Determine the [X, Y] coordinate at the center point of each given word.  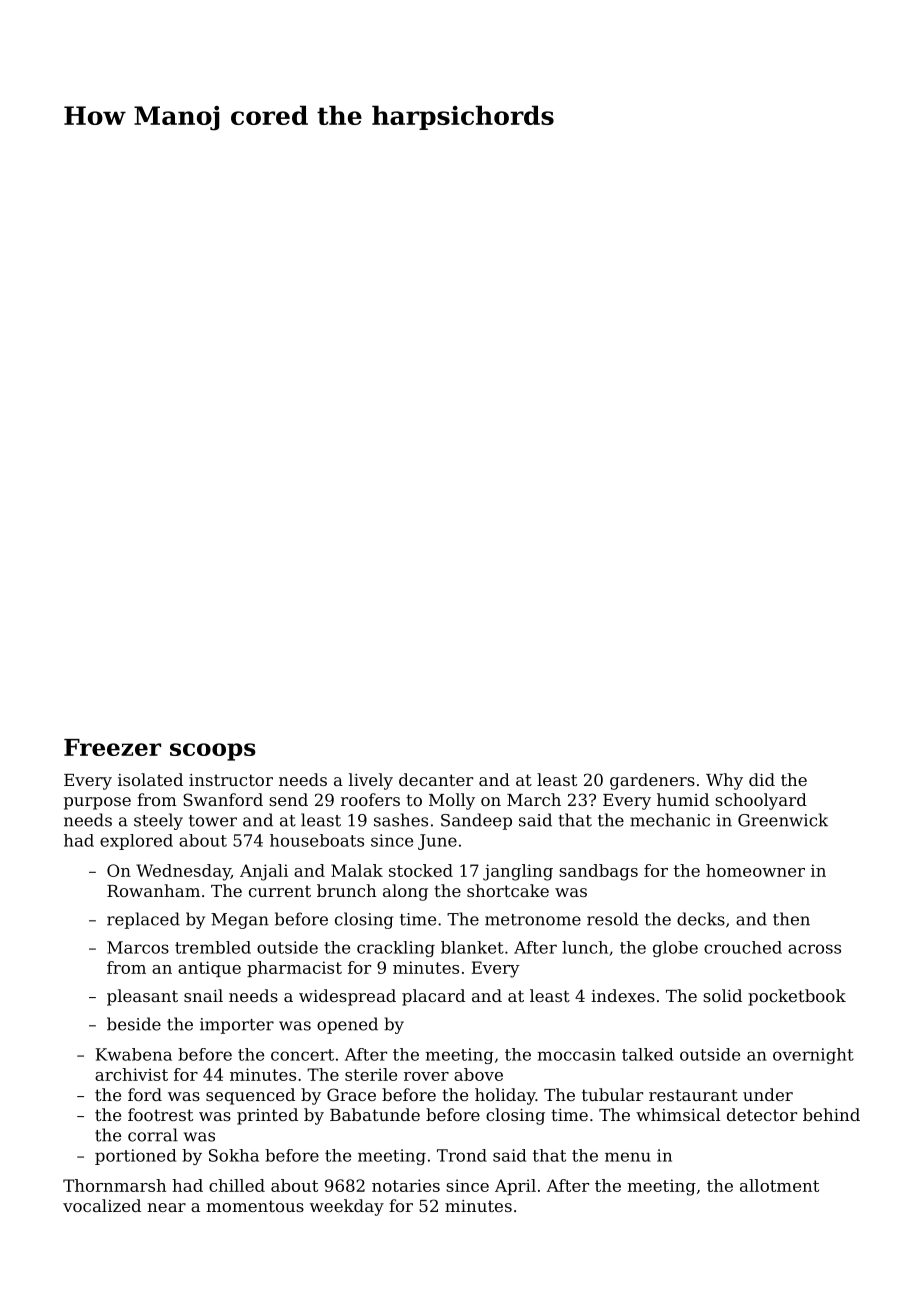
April [515, 1187]
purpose [97, 803]
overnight [813, 1056]
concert [302, 1055]
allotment [779, 1185]
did [762, 779]
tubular [612, 1094]
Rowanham [153, 890]
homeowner [755, 870]
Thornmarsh [114, 1185]
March [534, 799]
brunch [346, 890]
